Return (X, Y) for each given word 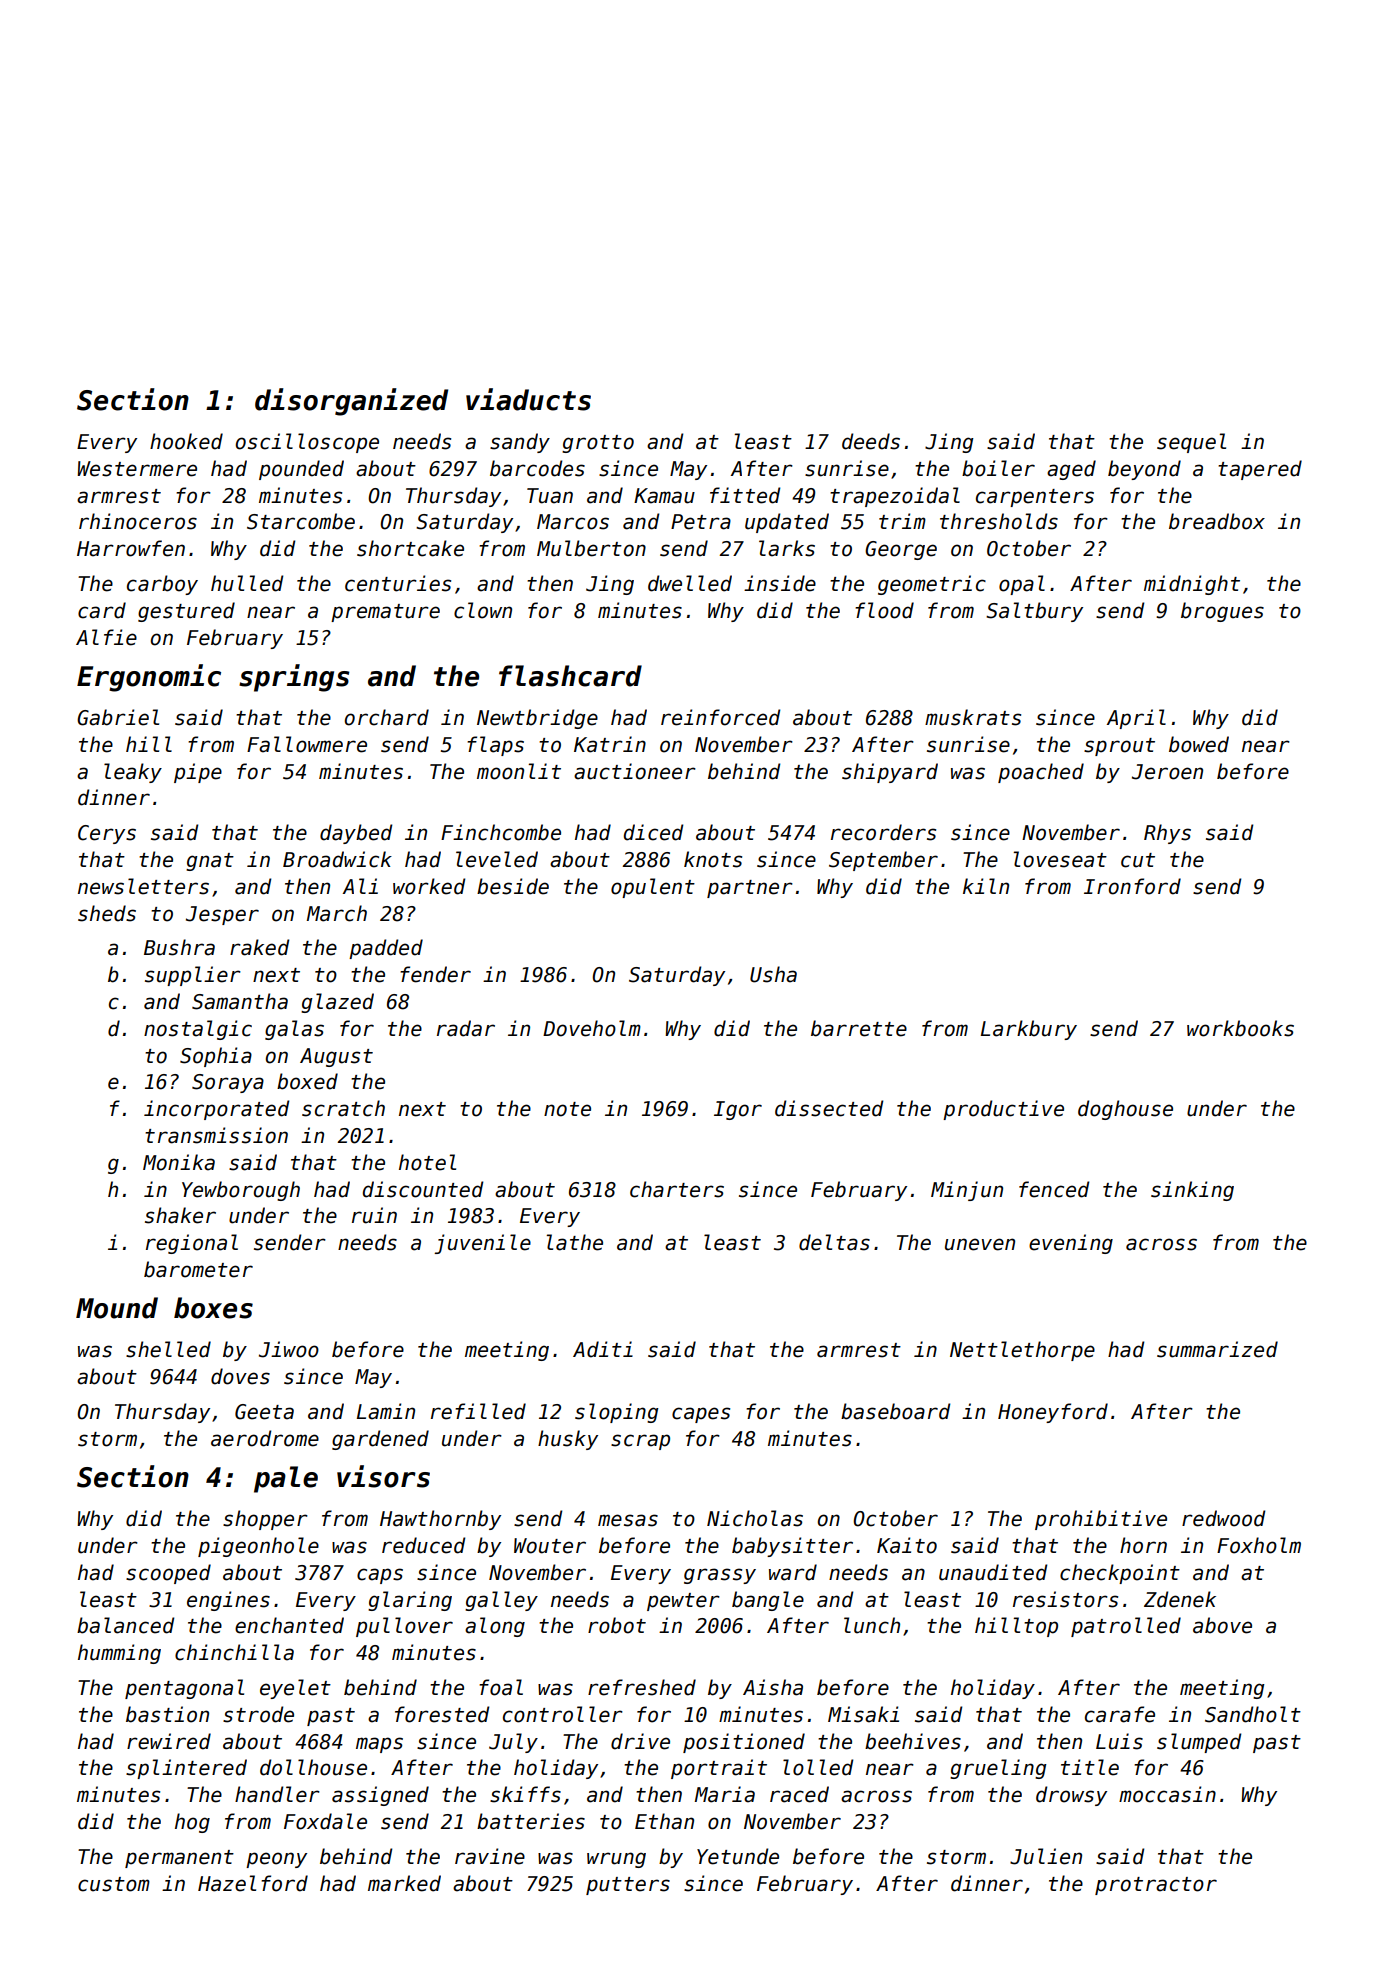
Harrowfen (131, 548)
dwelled (690, 583)
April (1136, 719)
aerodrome (265, 1438)
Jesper (222, 915)
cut (1138, 860)
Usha (773, 974)
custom (114, 1884)
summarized (1217, 1349)
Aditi (603, 1349)
